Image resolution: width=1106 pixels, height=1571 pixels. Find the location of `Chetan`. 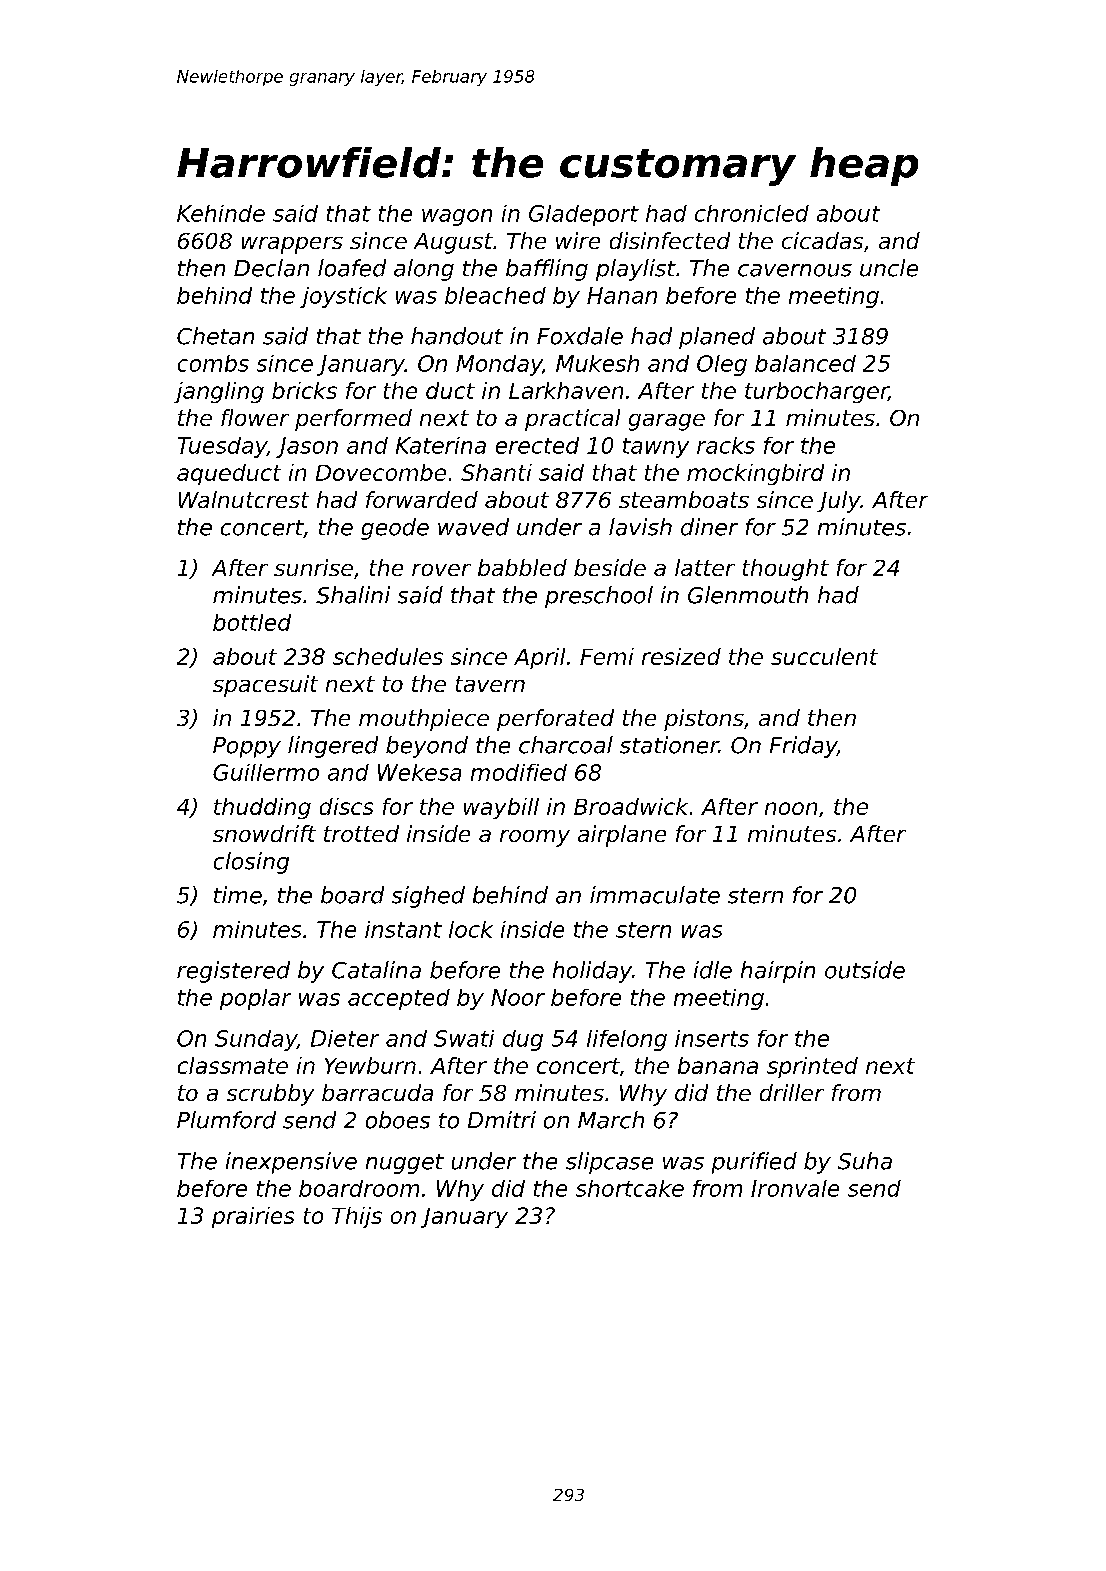

Chetan is located at coordinates (215, 336).
